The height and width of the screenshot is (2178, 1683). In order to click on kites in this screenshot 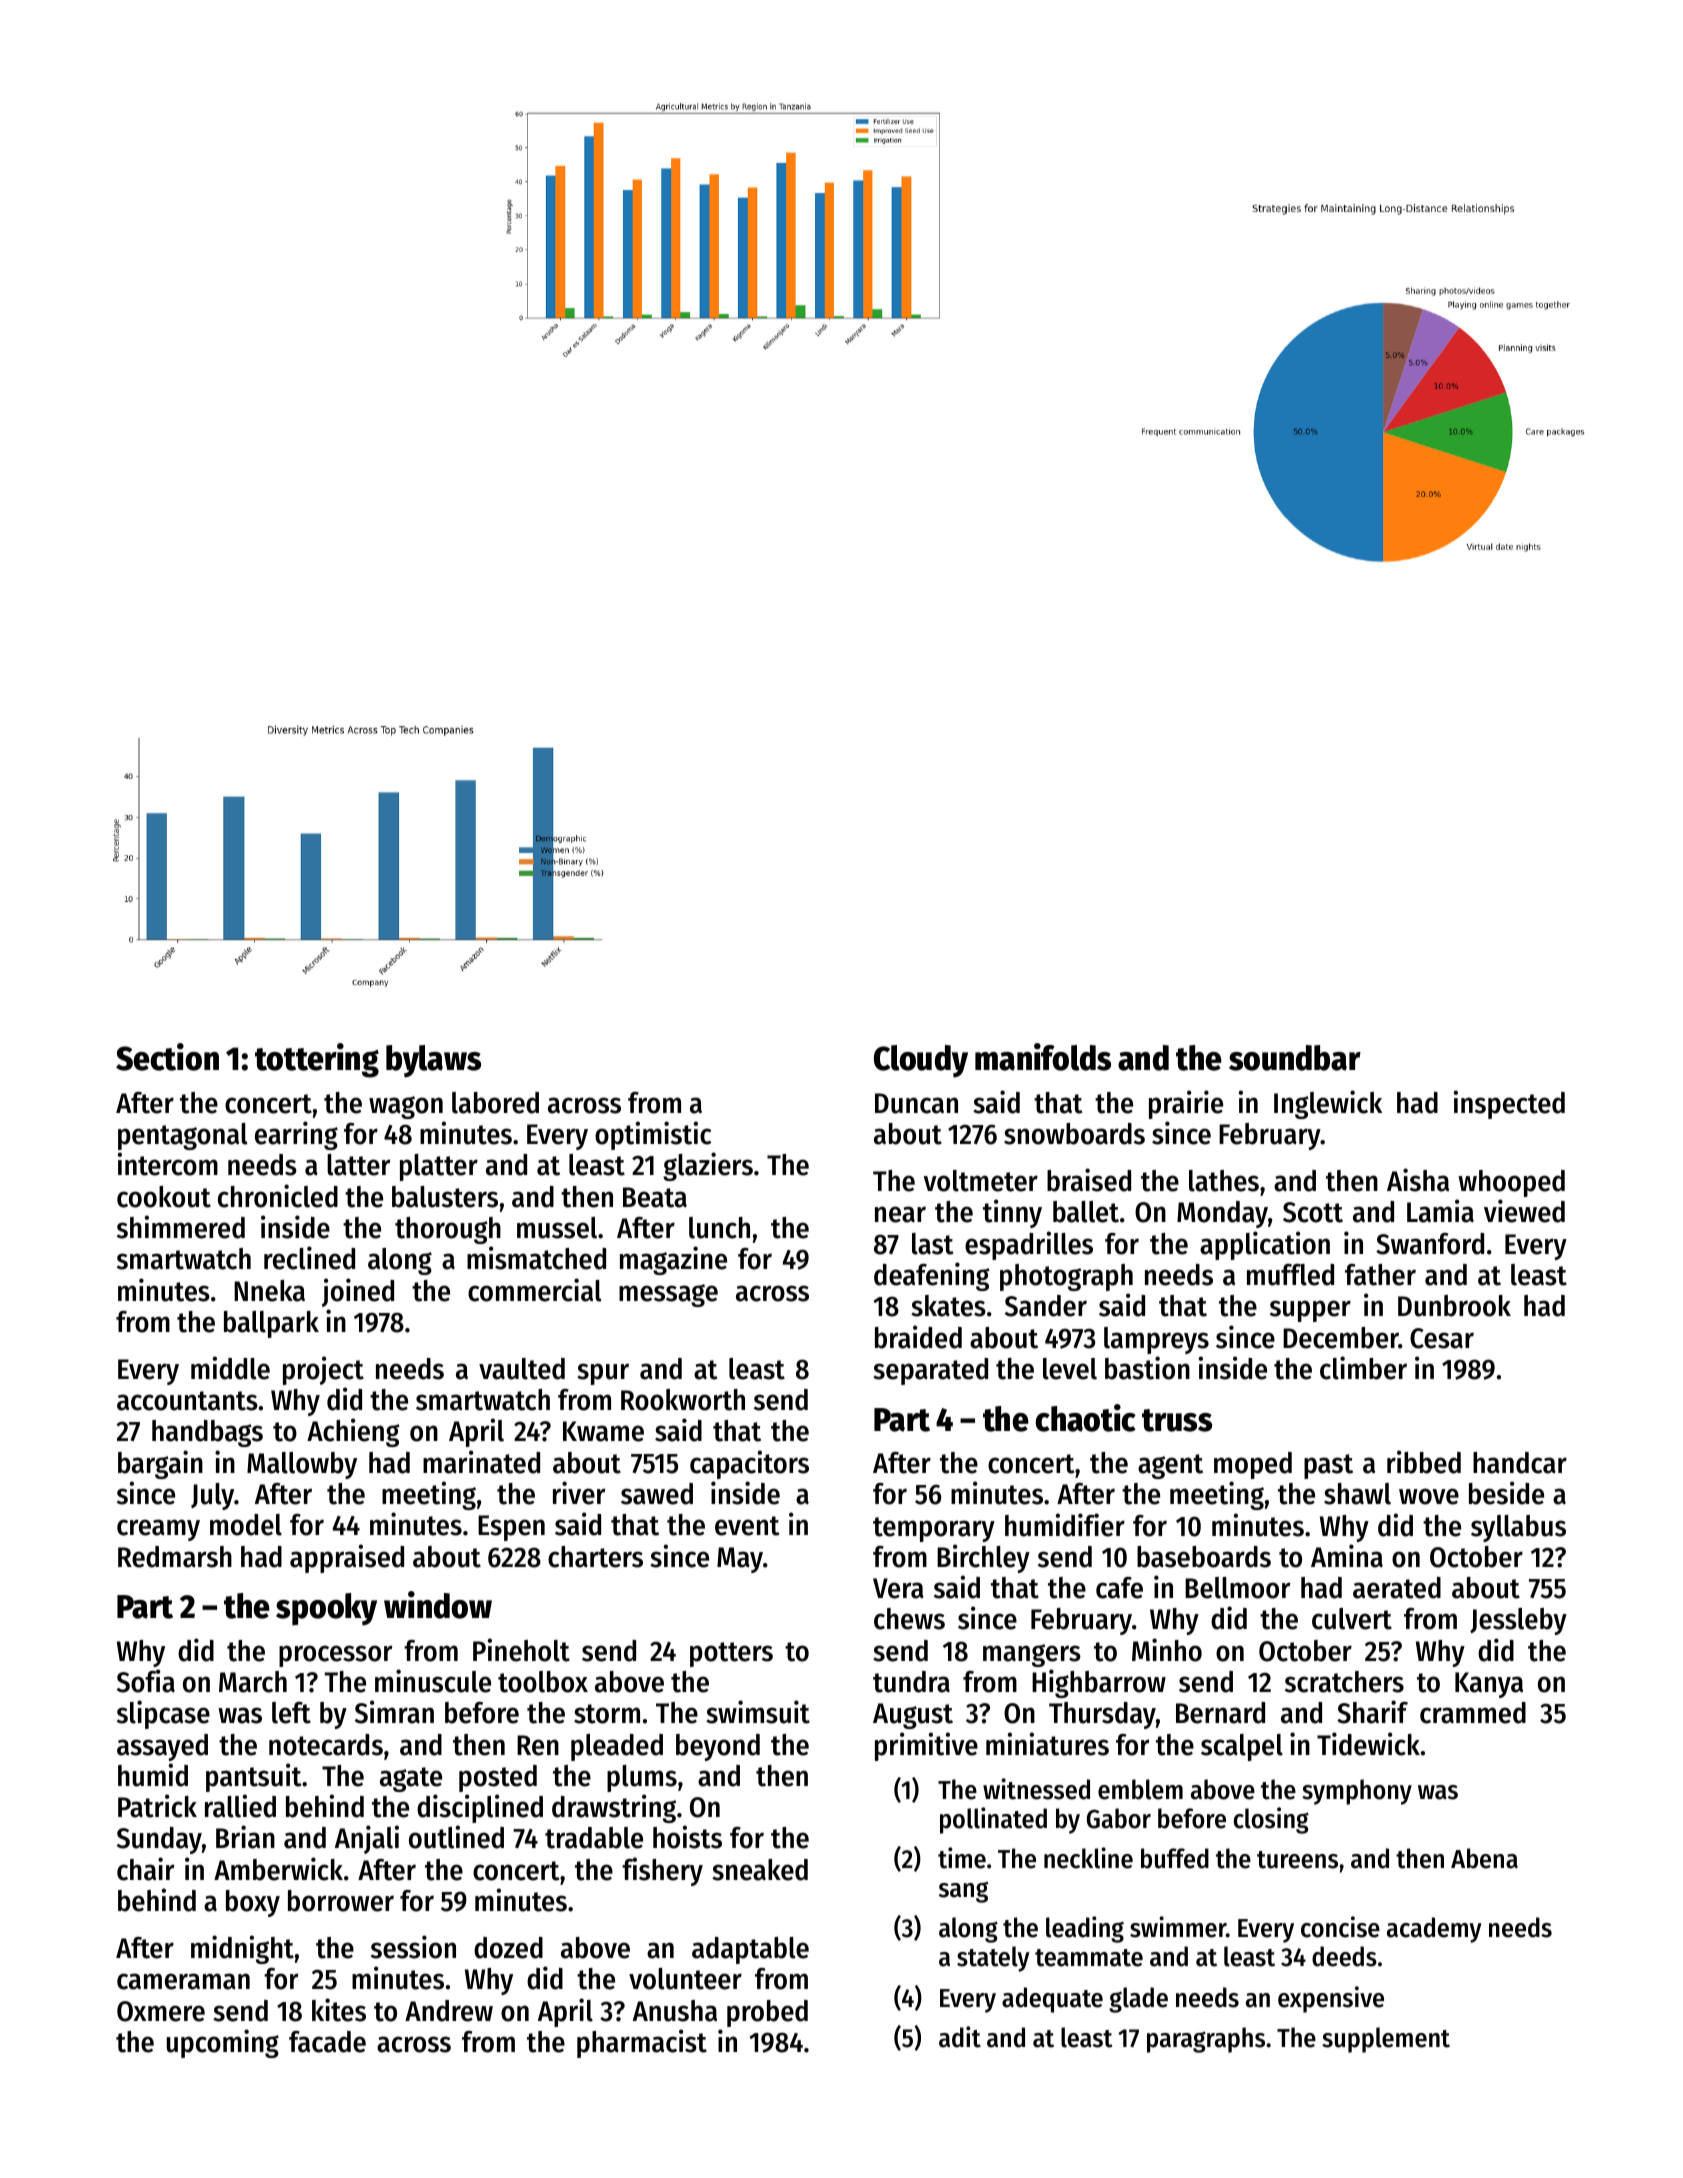, I will do `click(339, 2010)`.
